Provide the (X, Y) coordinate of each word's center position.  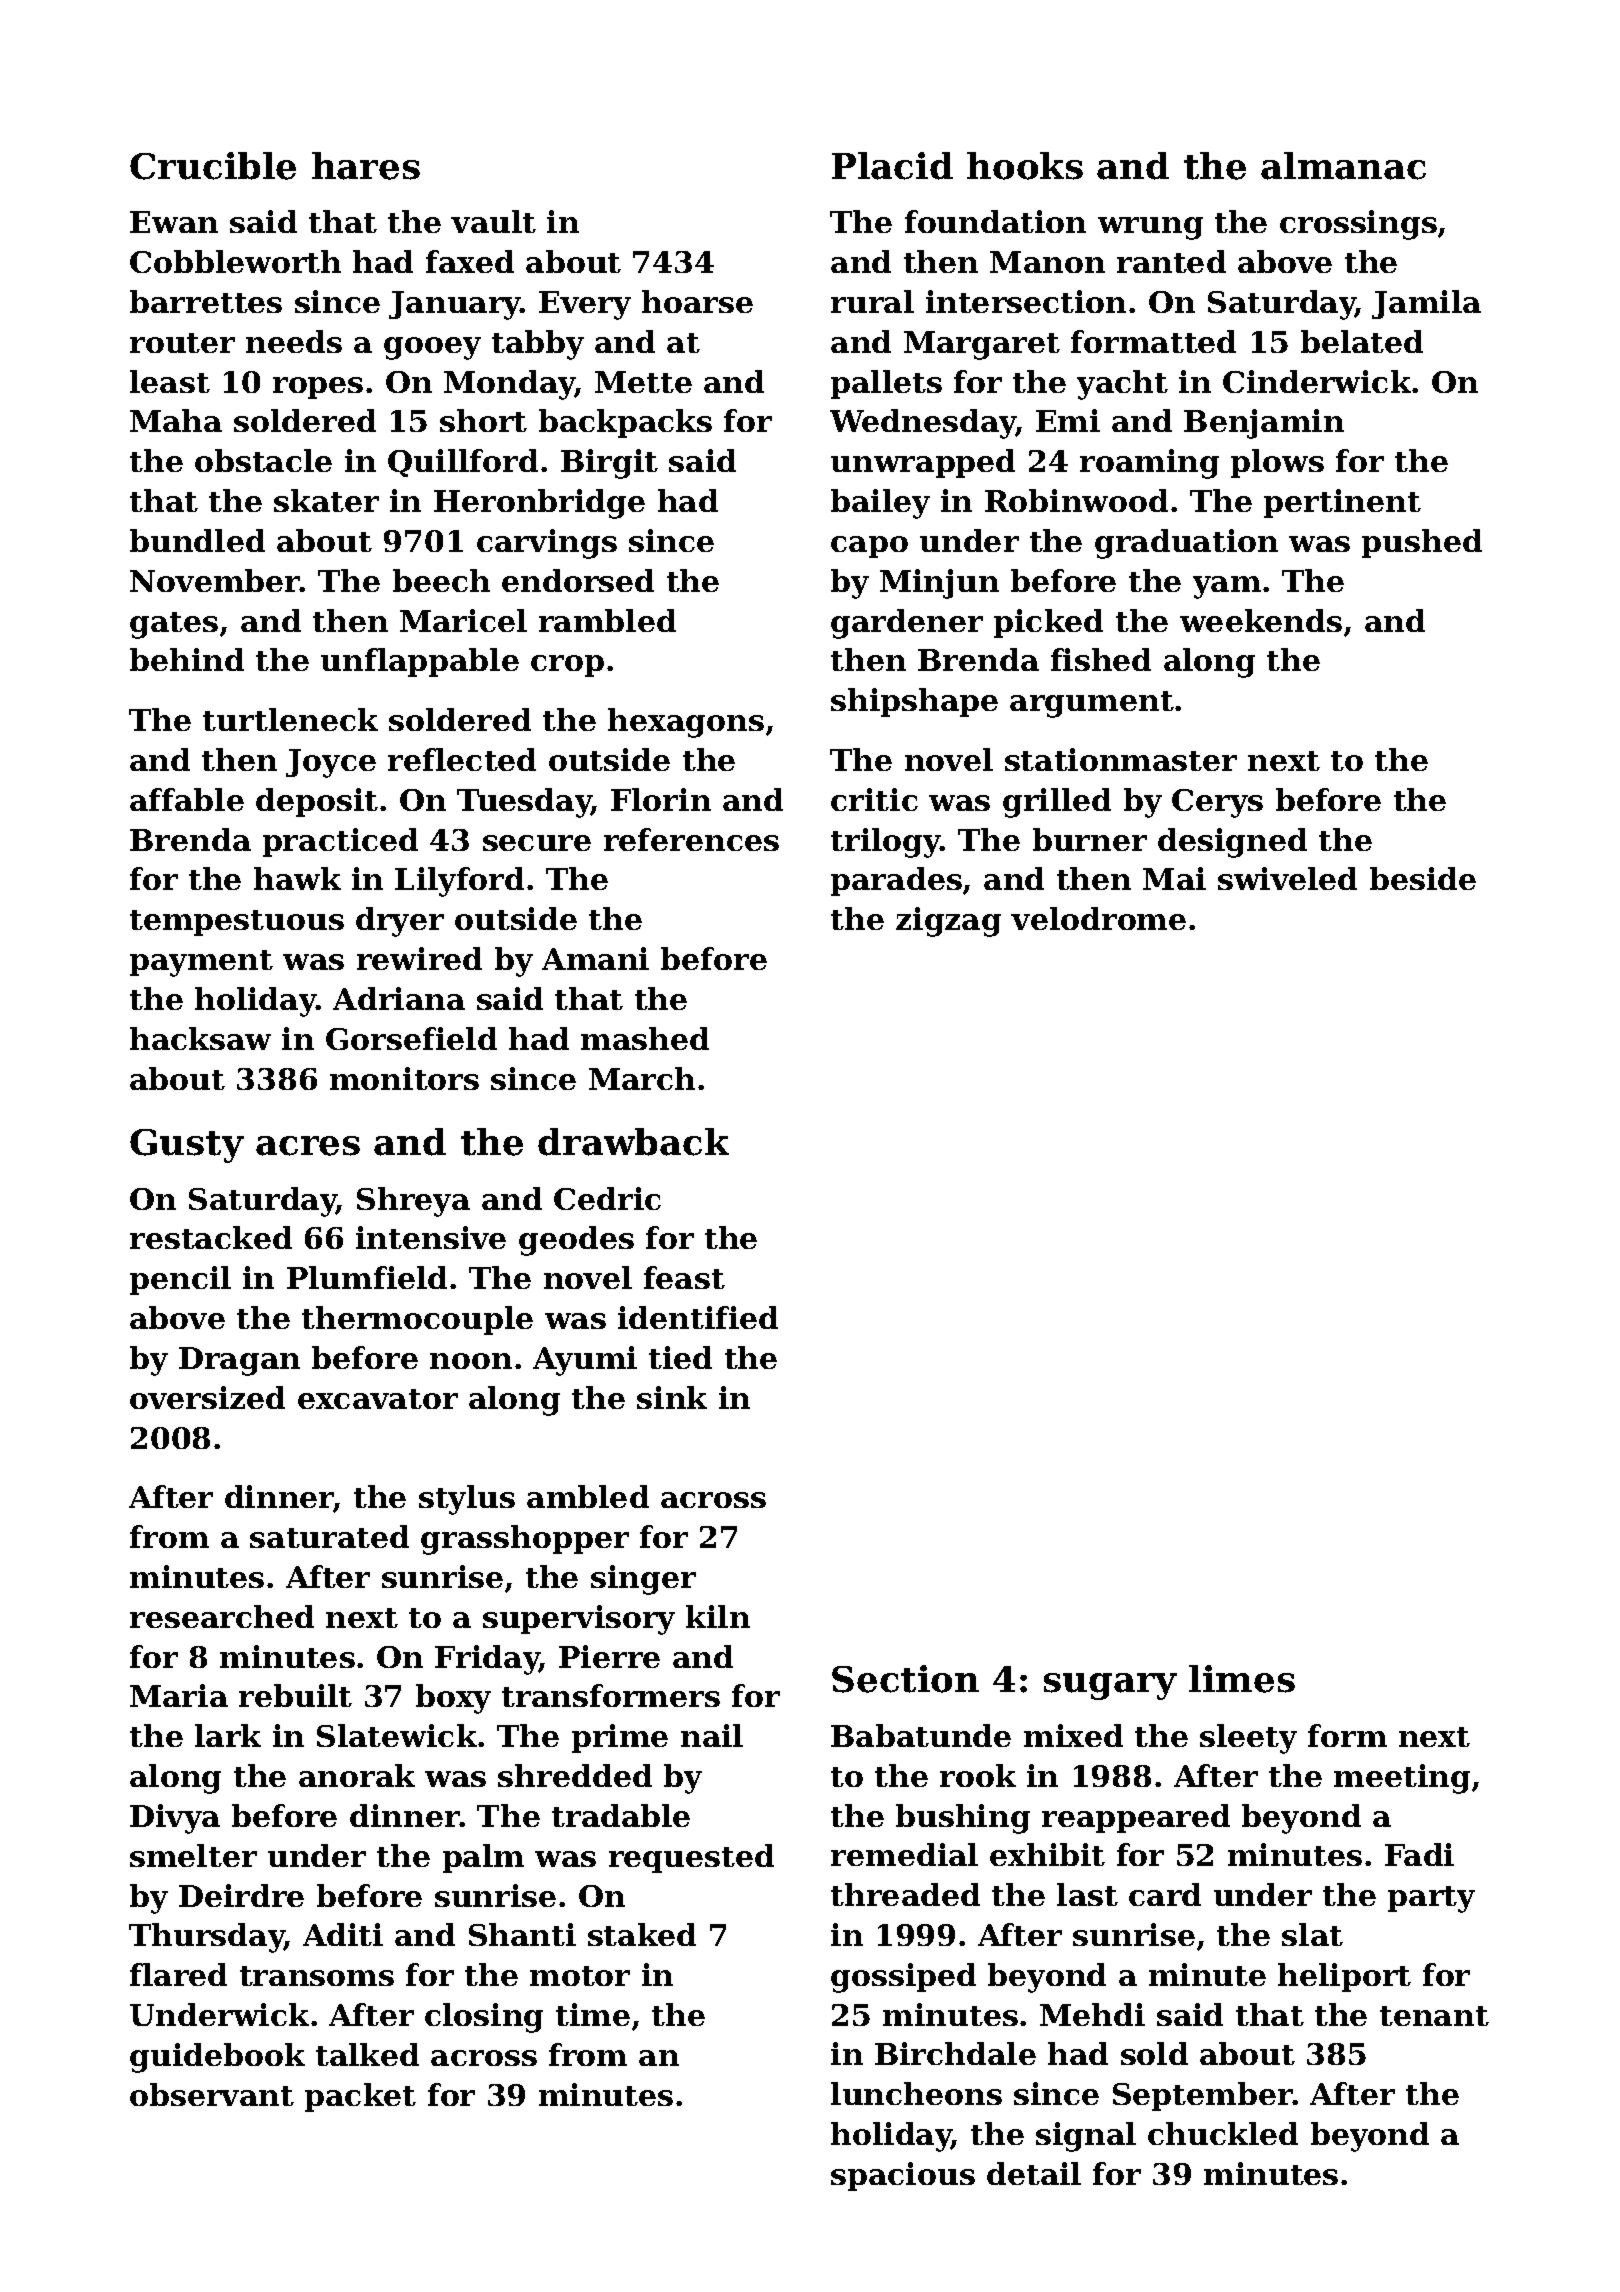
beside (1423, 878)
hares (366, 166)
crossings (1358, 225)
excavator (378, 1399)
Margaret (982, 345)
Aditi (343, 1934)
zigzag (948, 922)
